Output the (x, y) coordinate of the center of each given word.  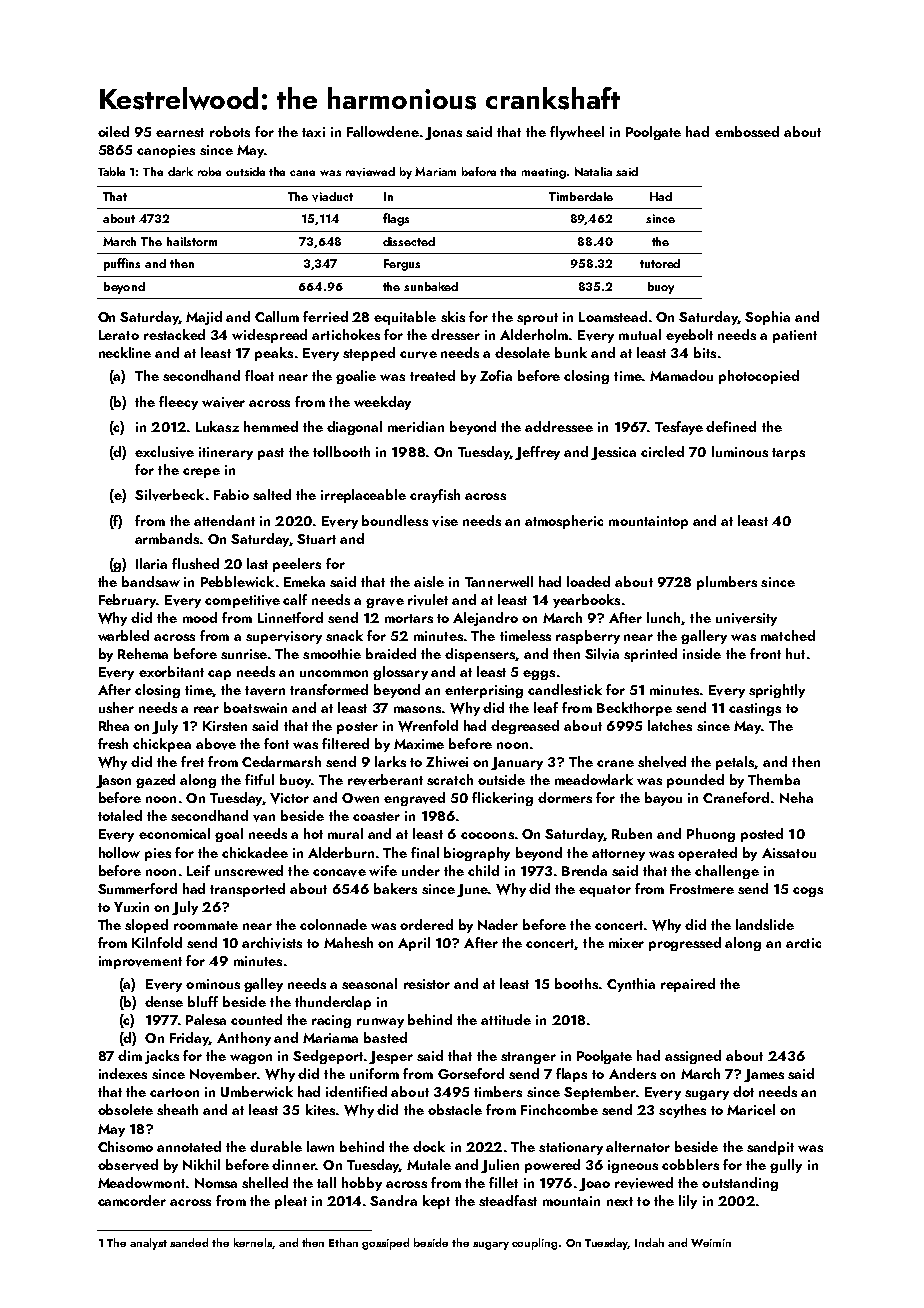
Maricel (751, 1109)
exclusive (164, 452)
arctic (803, 943)
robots (230, 131)
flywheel (577, 133)
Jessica (613, 453)
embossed (747, 131)
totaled (120, 815)
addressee (559, 426)
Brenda (584, 870)
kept (436, 1202)
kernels (253, 1242)
